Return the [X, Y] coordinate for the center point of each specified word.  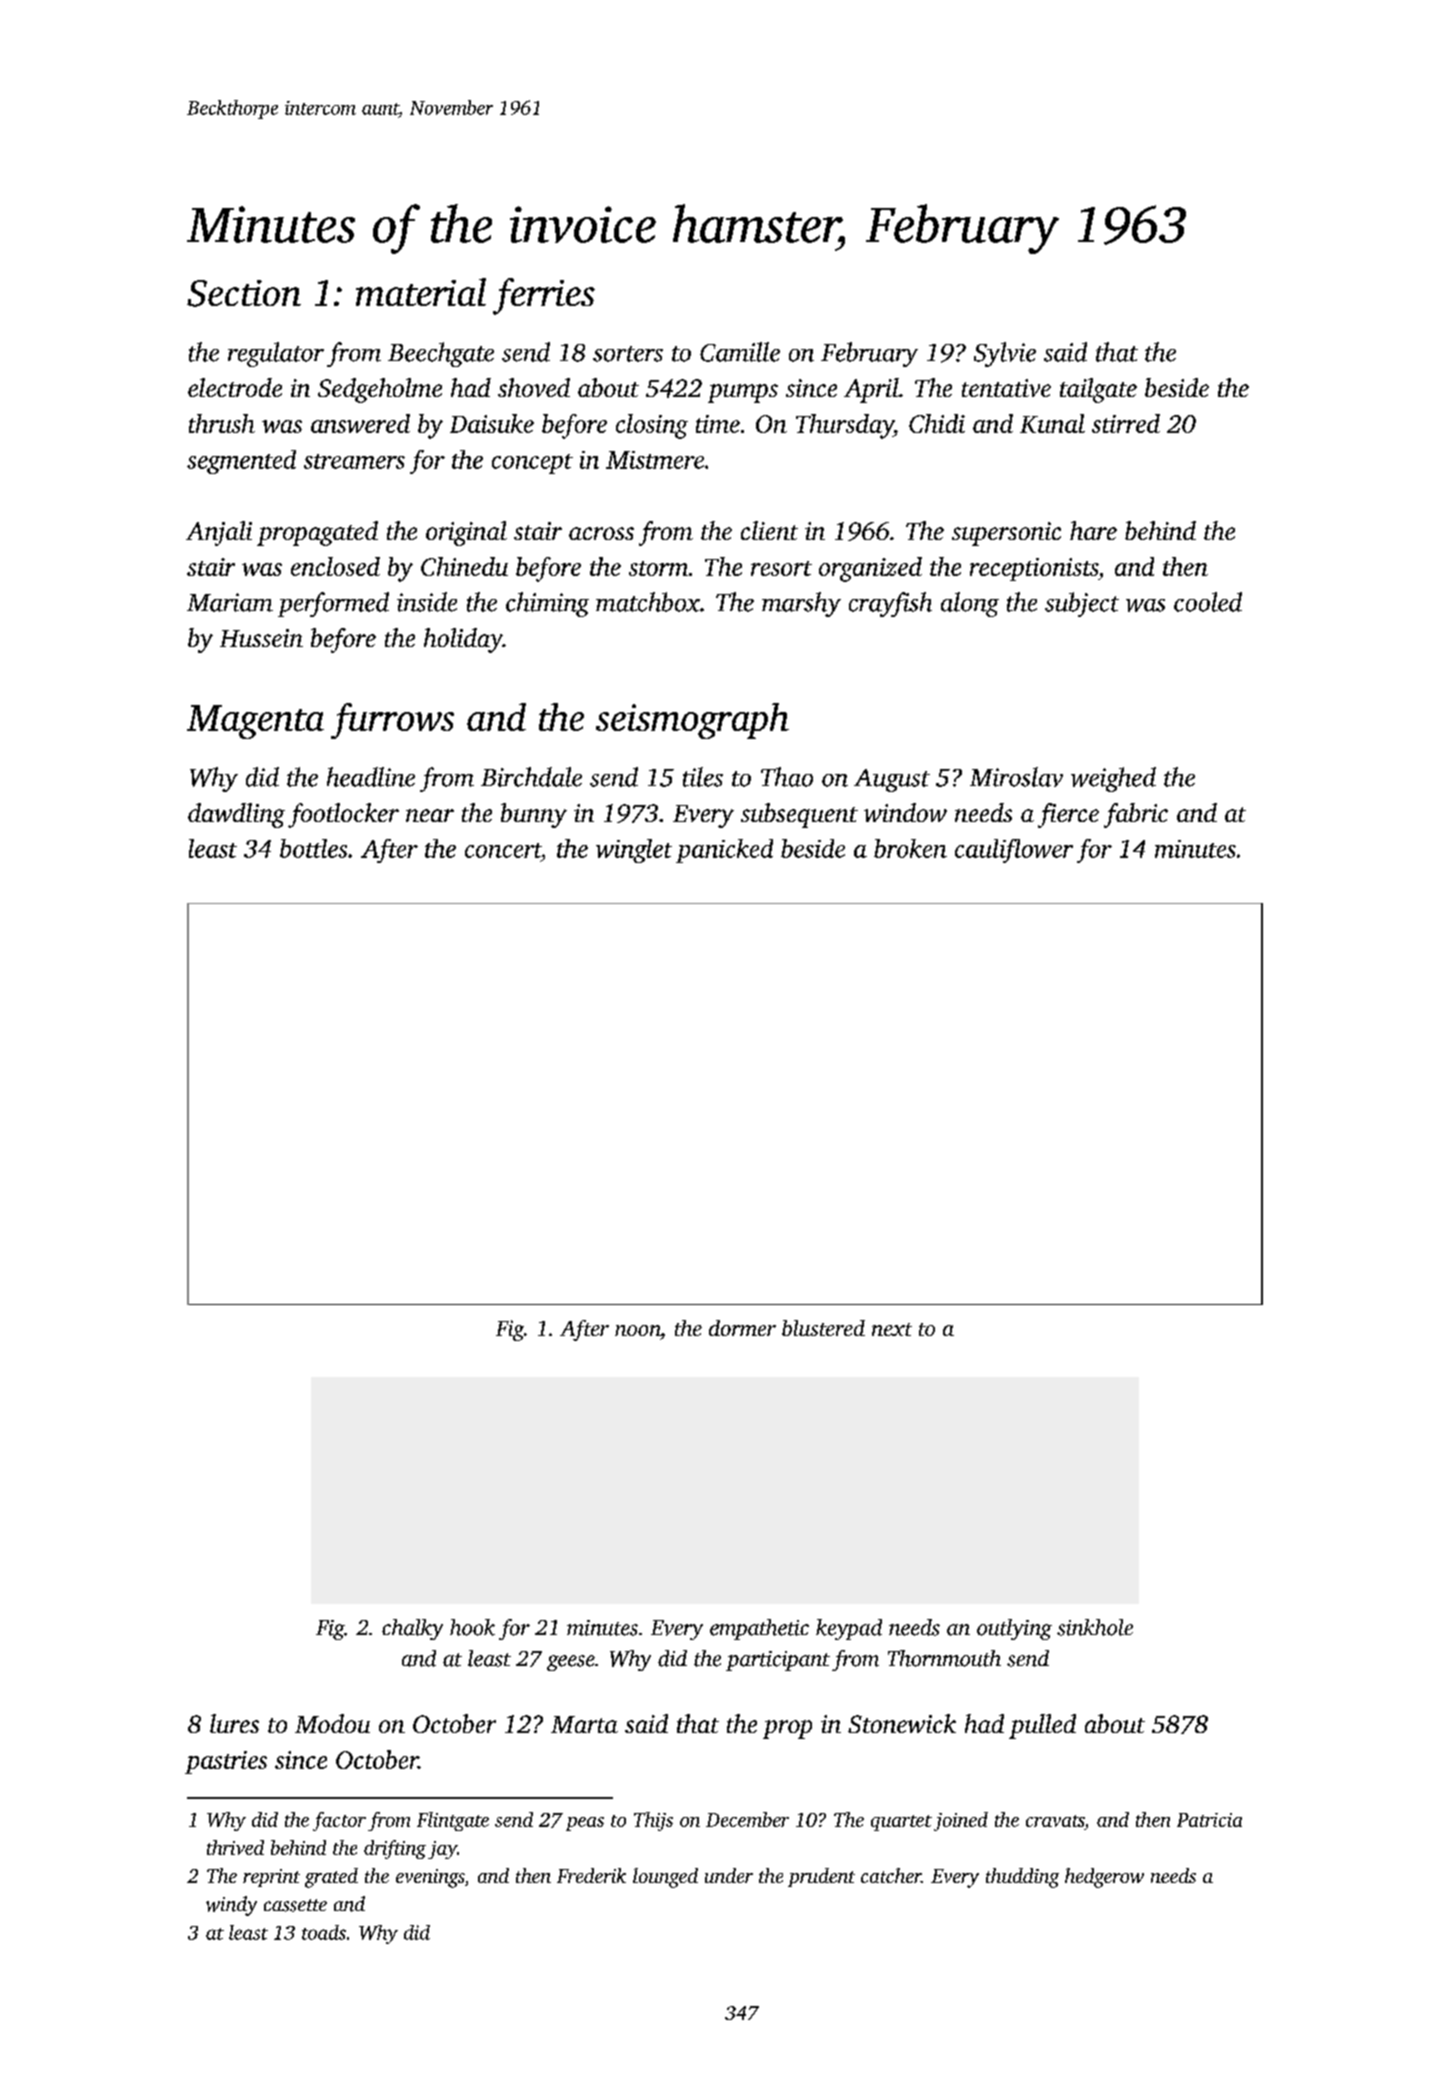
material [421, 292]
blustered [823, 1328]
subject [1082, 604]
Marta [584, 1724]
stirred [1126, 423]
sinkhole [1095, 1627]
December [747, 1819]
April [871, 390]
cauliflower [1014, 851]
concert [503, 850]
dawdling [236, 815]
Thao [787, 777]
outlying [1014, 1629]
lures [234, 1723]
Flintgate [453, 1821]
